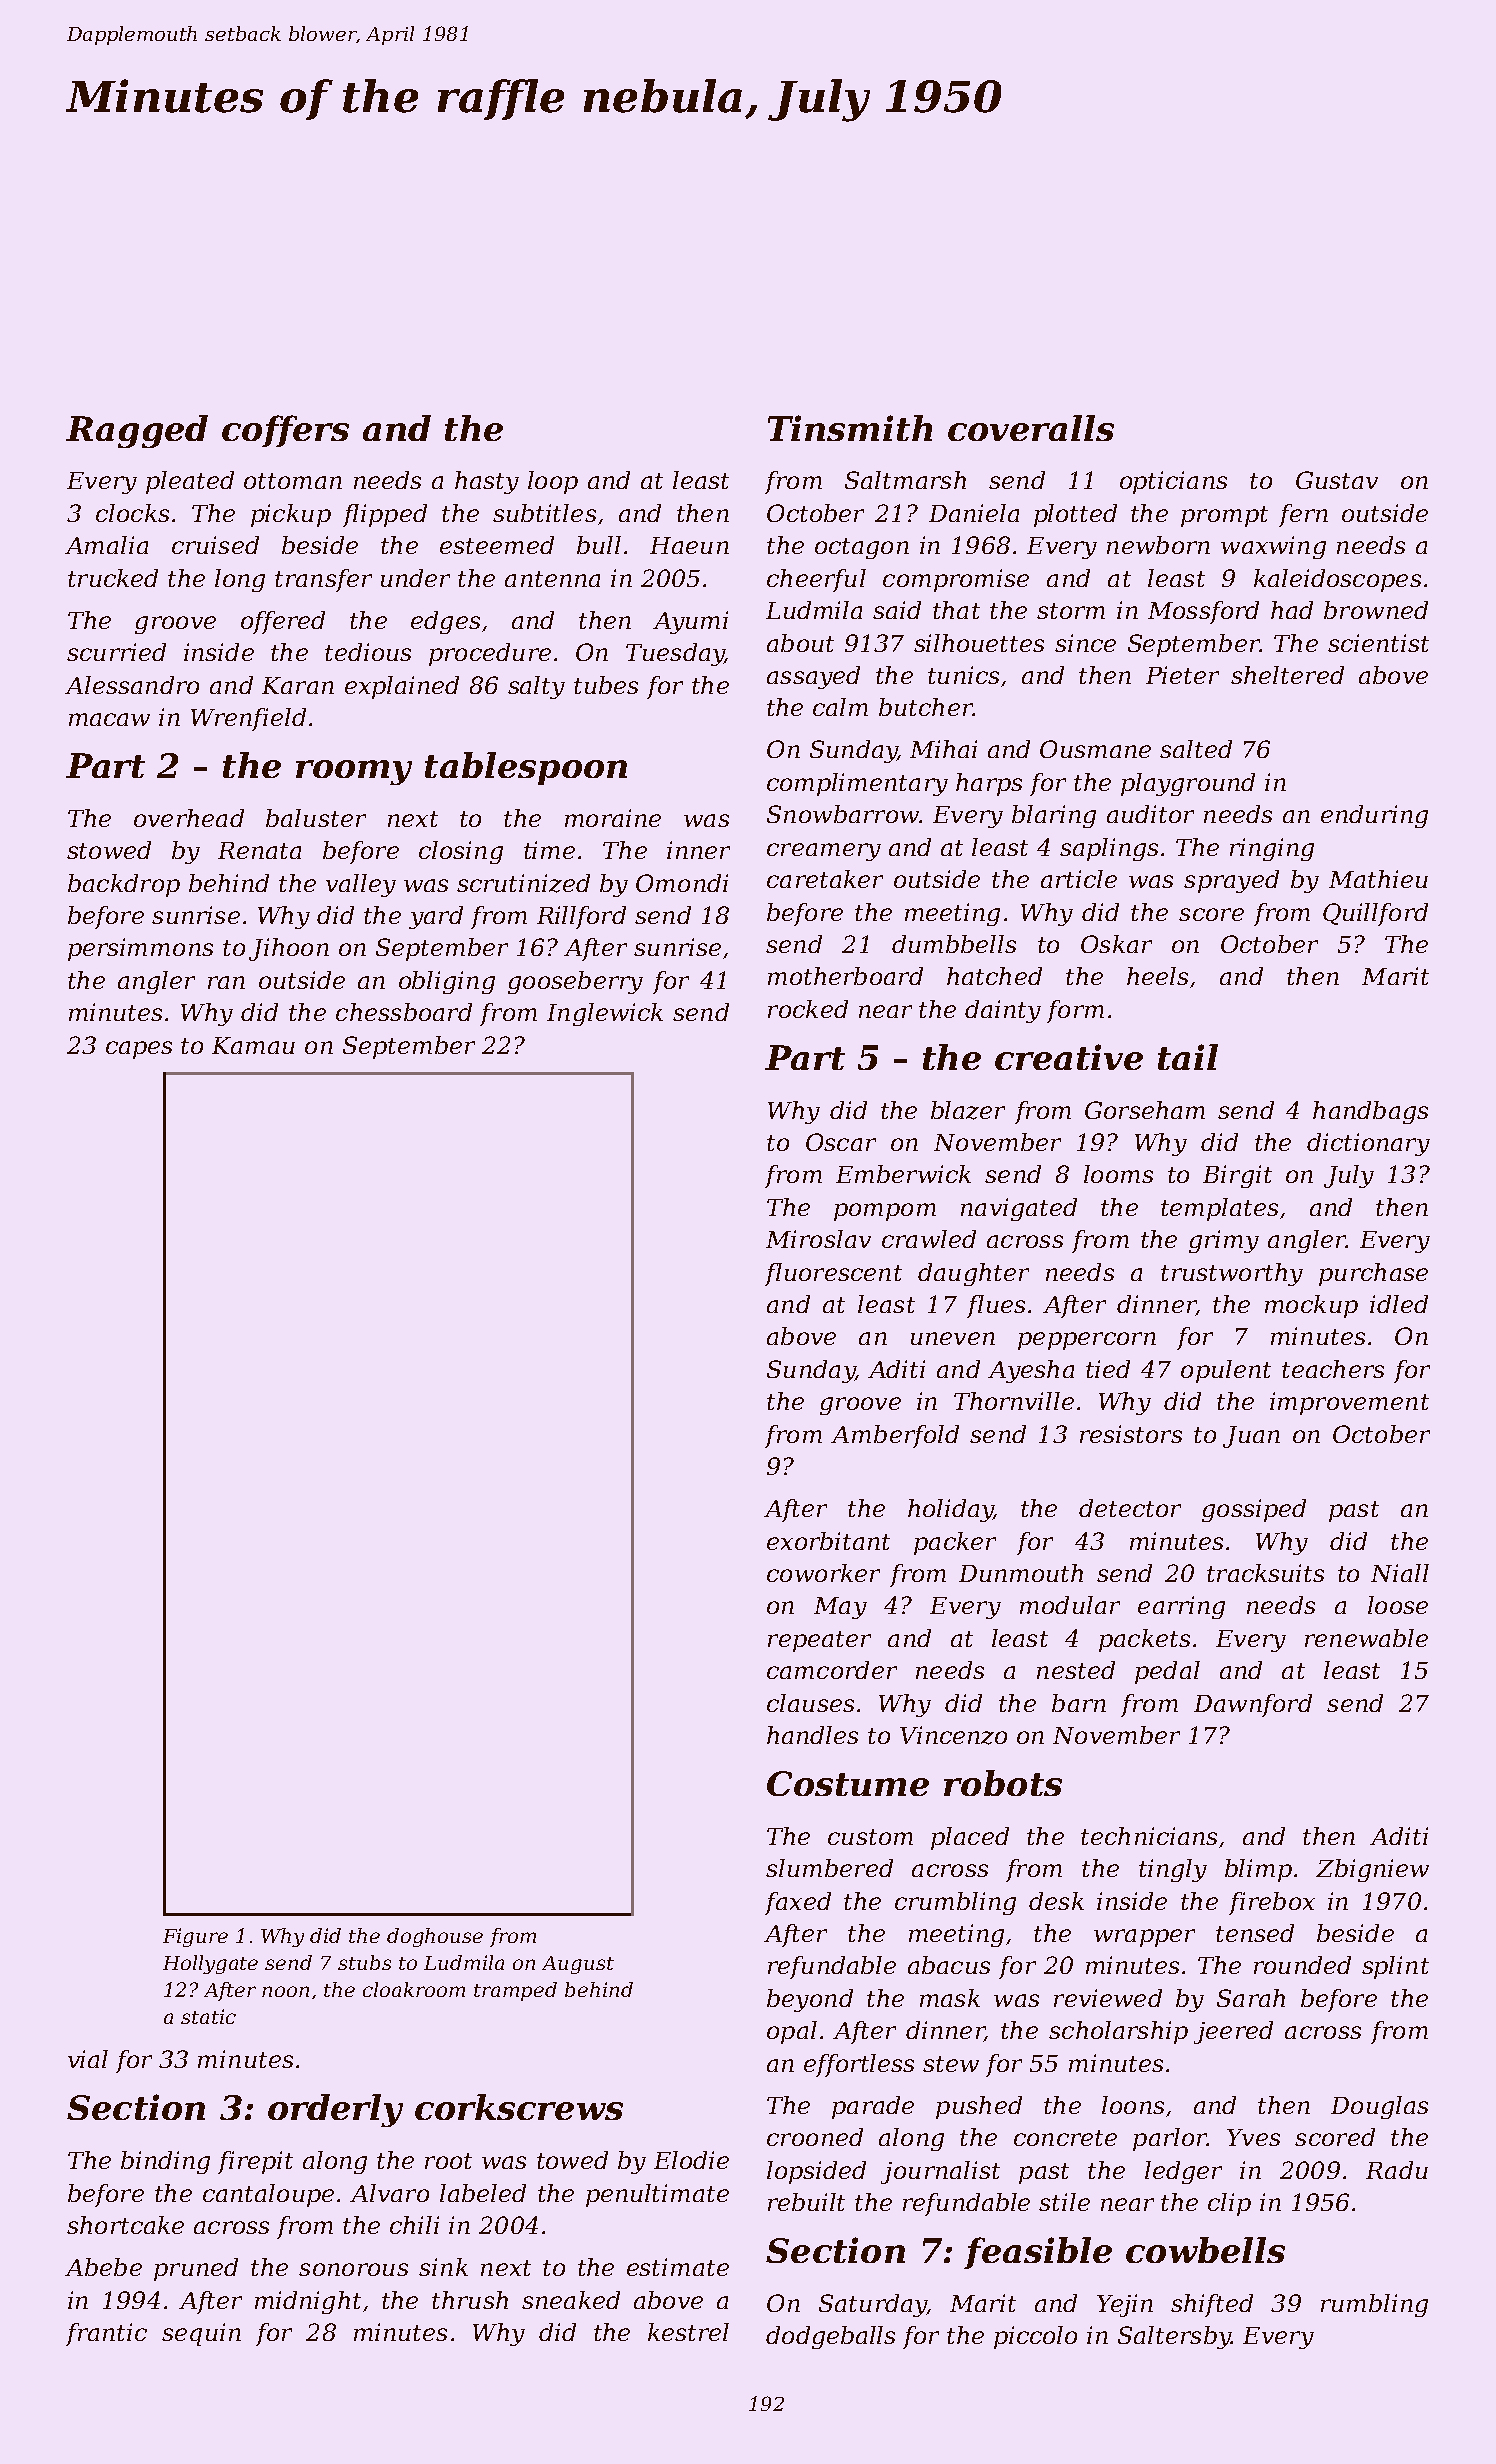 This screenshot has height=2464, width=1496. What do you see at coordinates (1366, 1638) in the screenshot?
I see `renewable` at bounding box center [1366, 1638].
